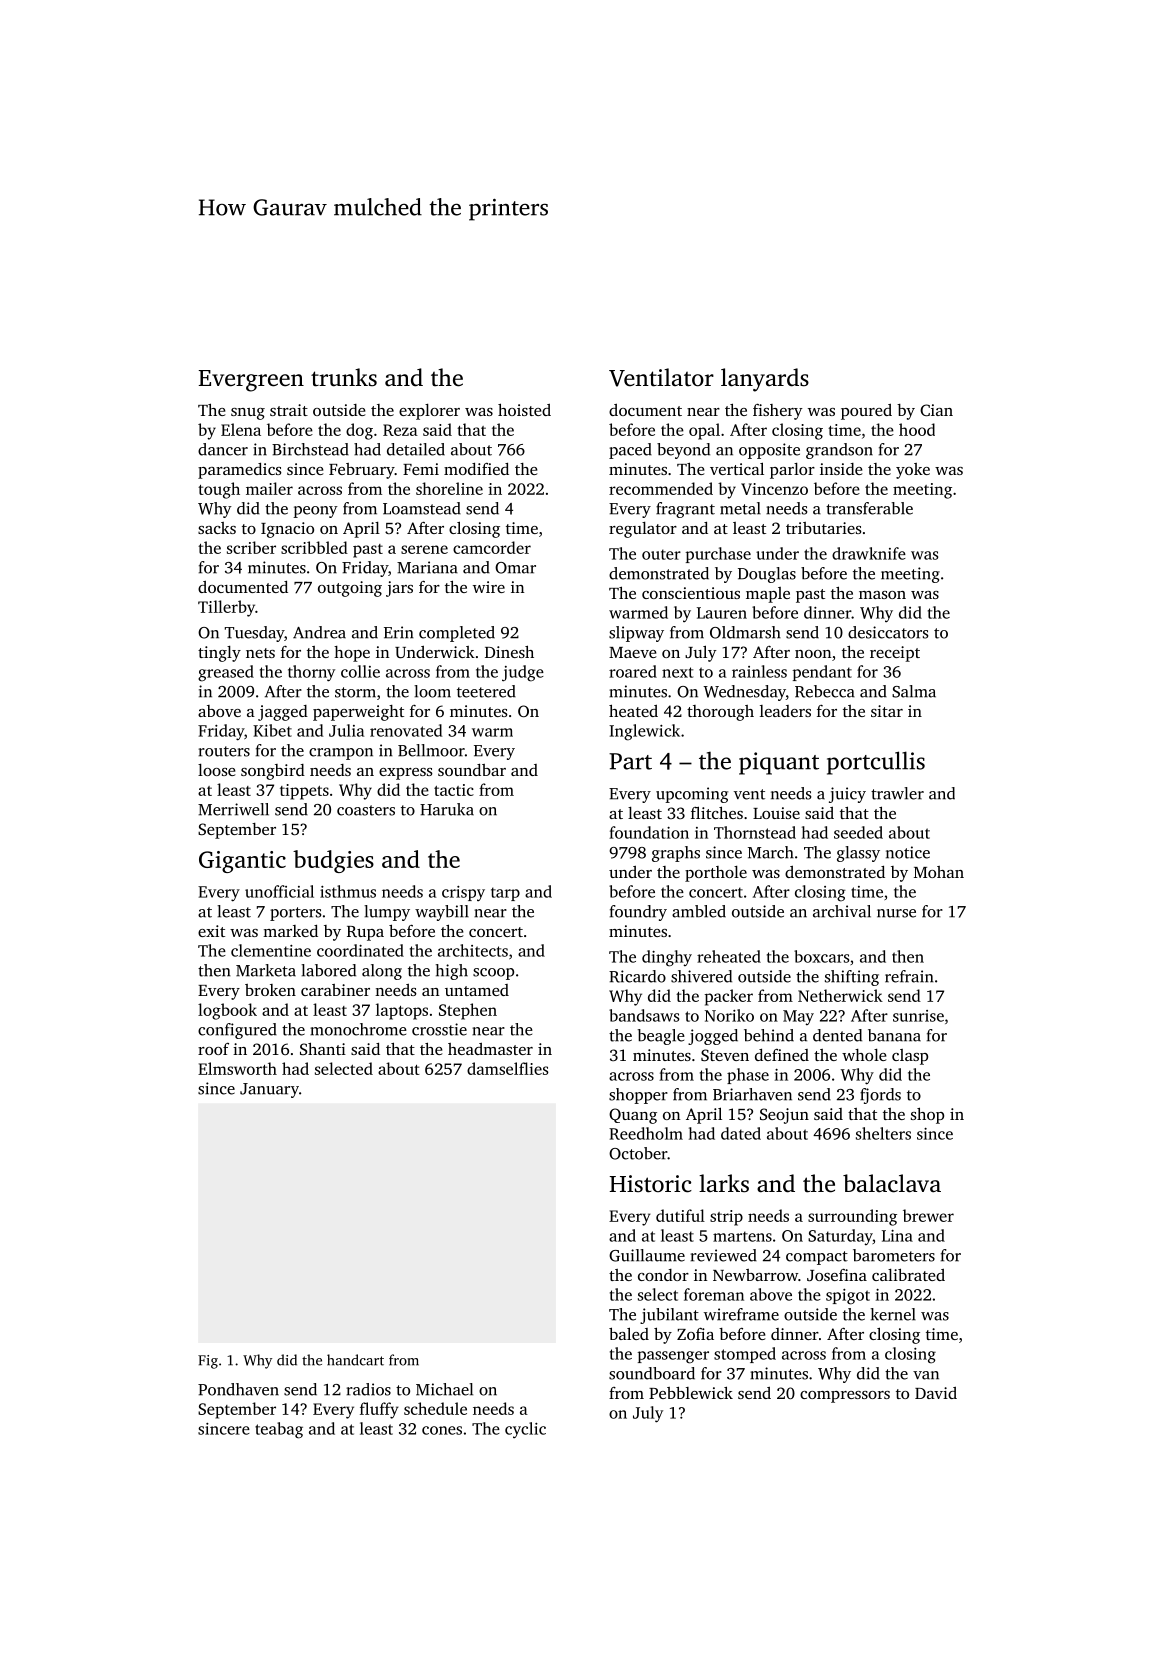  What do you see at coordinates (880, 1096) in the document?
I see `fjords` at bounding box center [880, 1096].
